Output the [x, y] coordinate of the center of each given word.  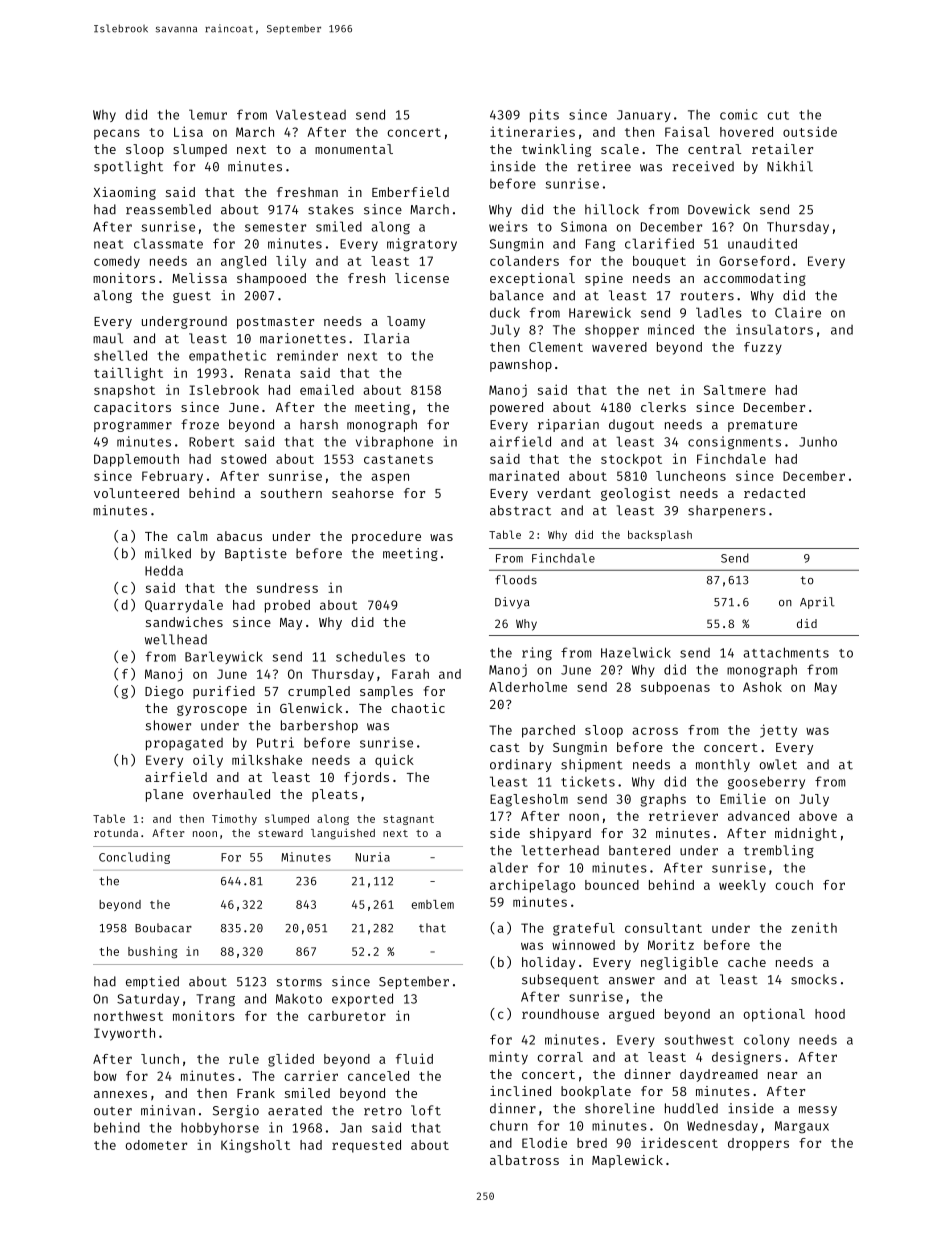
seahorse [363, 493]
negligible [679, 963]
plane [164, 795]
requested [366, 1146]
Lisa [188, 131]
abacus [239, 536]
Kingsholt [255, 1146]
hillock [612, 209]
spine [604, 279]
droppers [758, 1144]
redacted [774, 493]
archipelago [532, 886]
